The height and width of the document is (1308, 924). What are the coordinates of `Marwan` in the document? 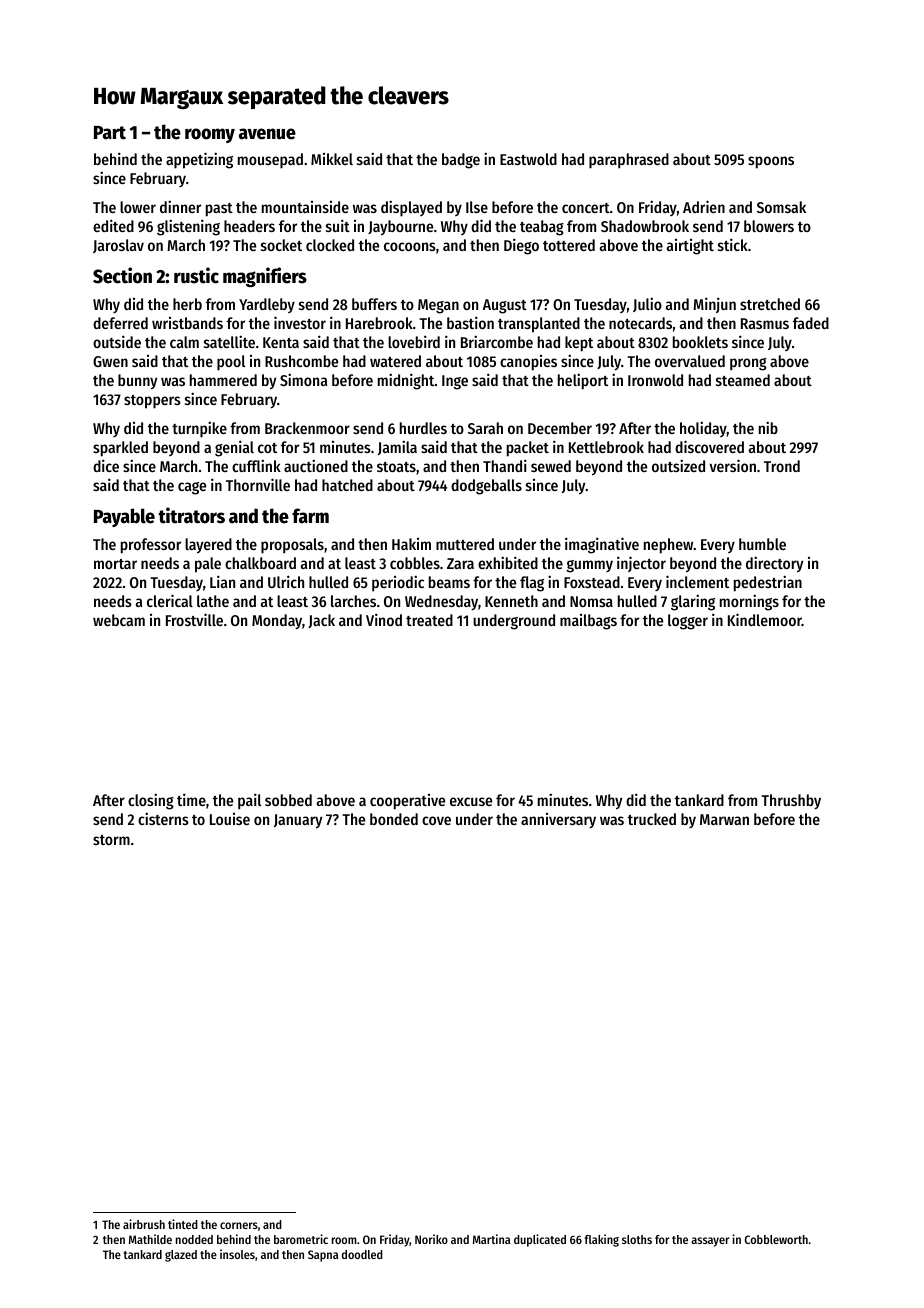 It's located at (724, 819).
